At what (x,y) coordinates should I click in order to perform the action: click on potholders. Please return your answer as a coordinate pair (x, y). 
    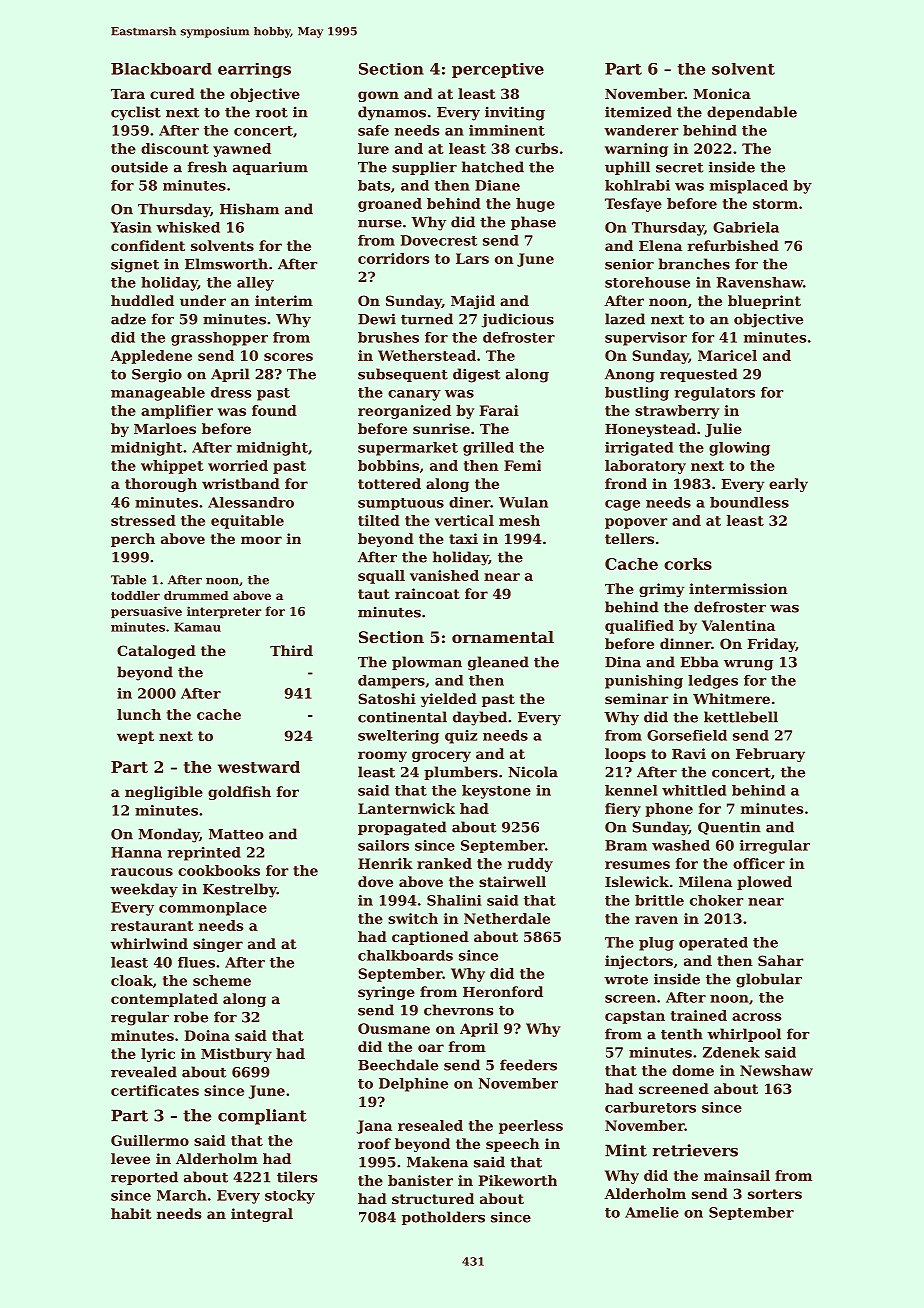
    Looking at the image, I should click on (443, 1218).
